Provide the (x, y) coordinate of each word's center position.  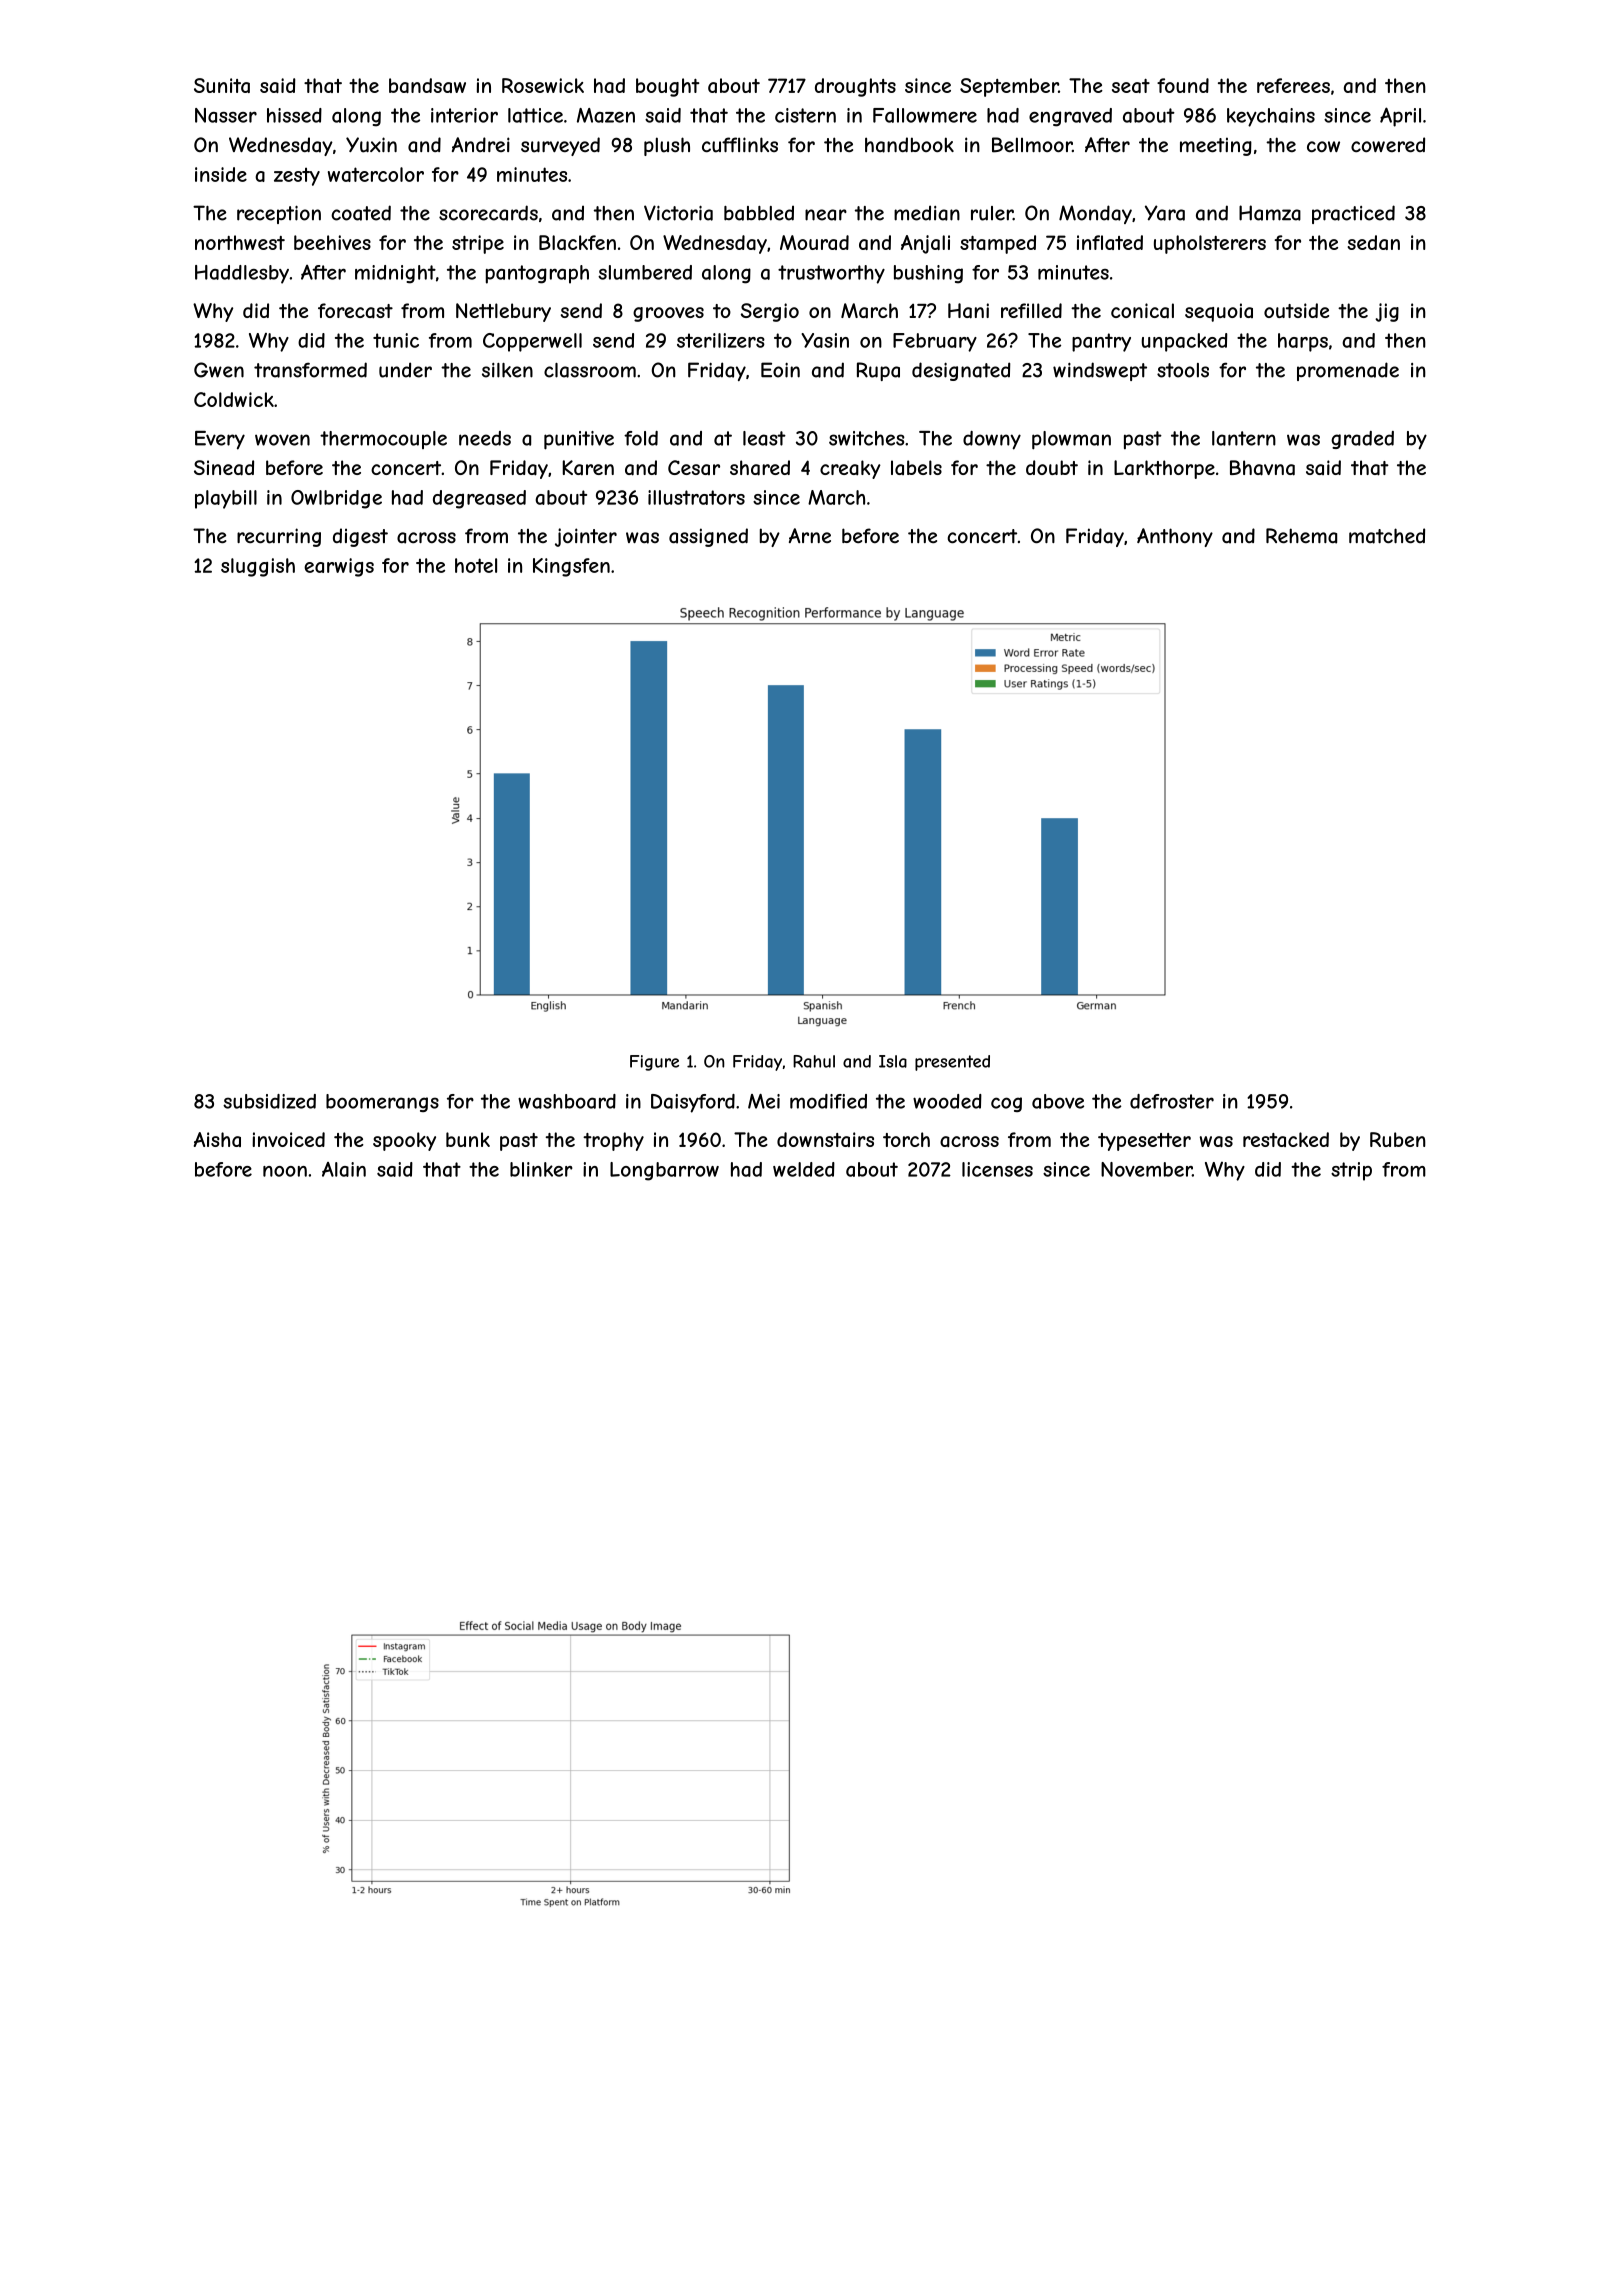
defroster (1172, 1101)
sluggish (258, 567)
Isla (893, 1061)
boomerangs (382, 1103)
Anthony (1175, 537)
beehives (332, 242)
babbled (759, 213)
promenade (1348, 371)
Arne (810, 535)
